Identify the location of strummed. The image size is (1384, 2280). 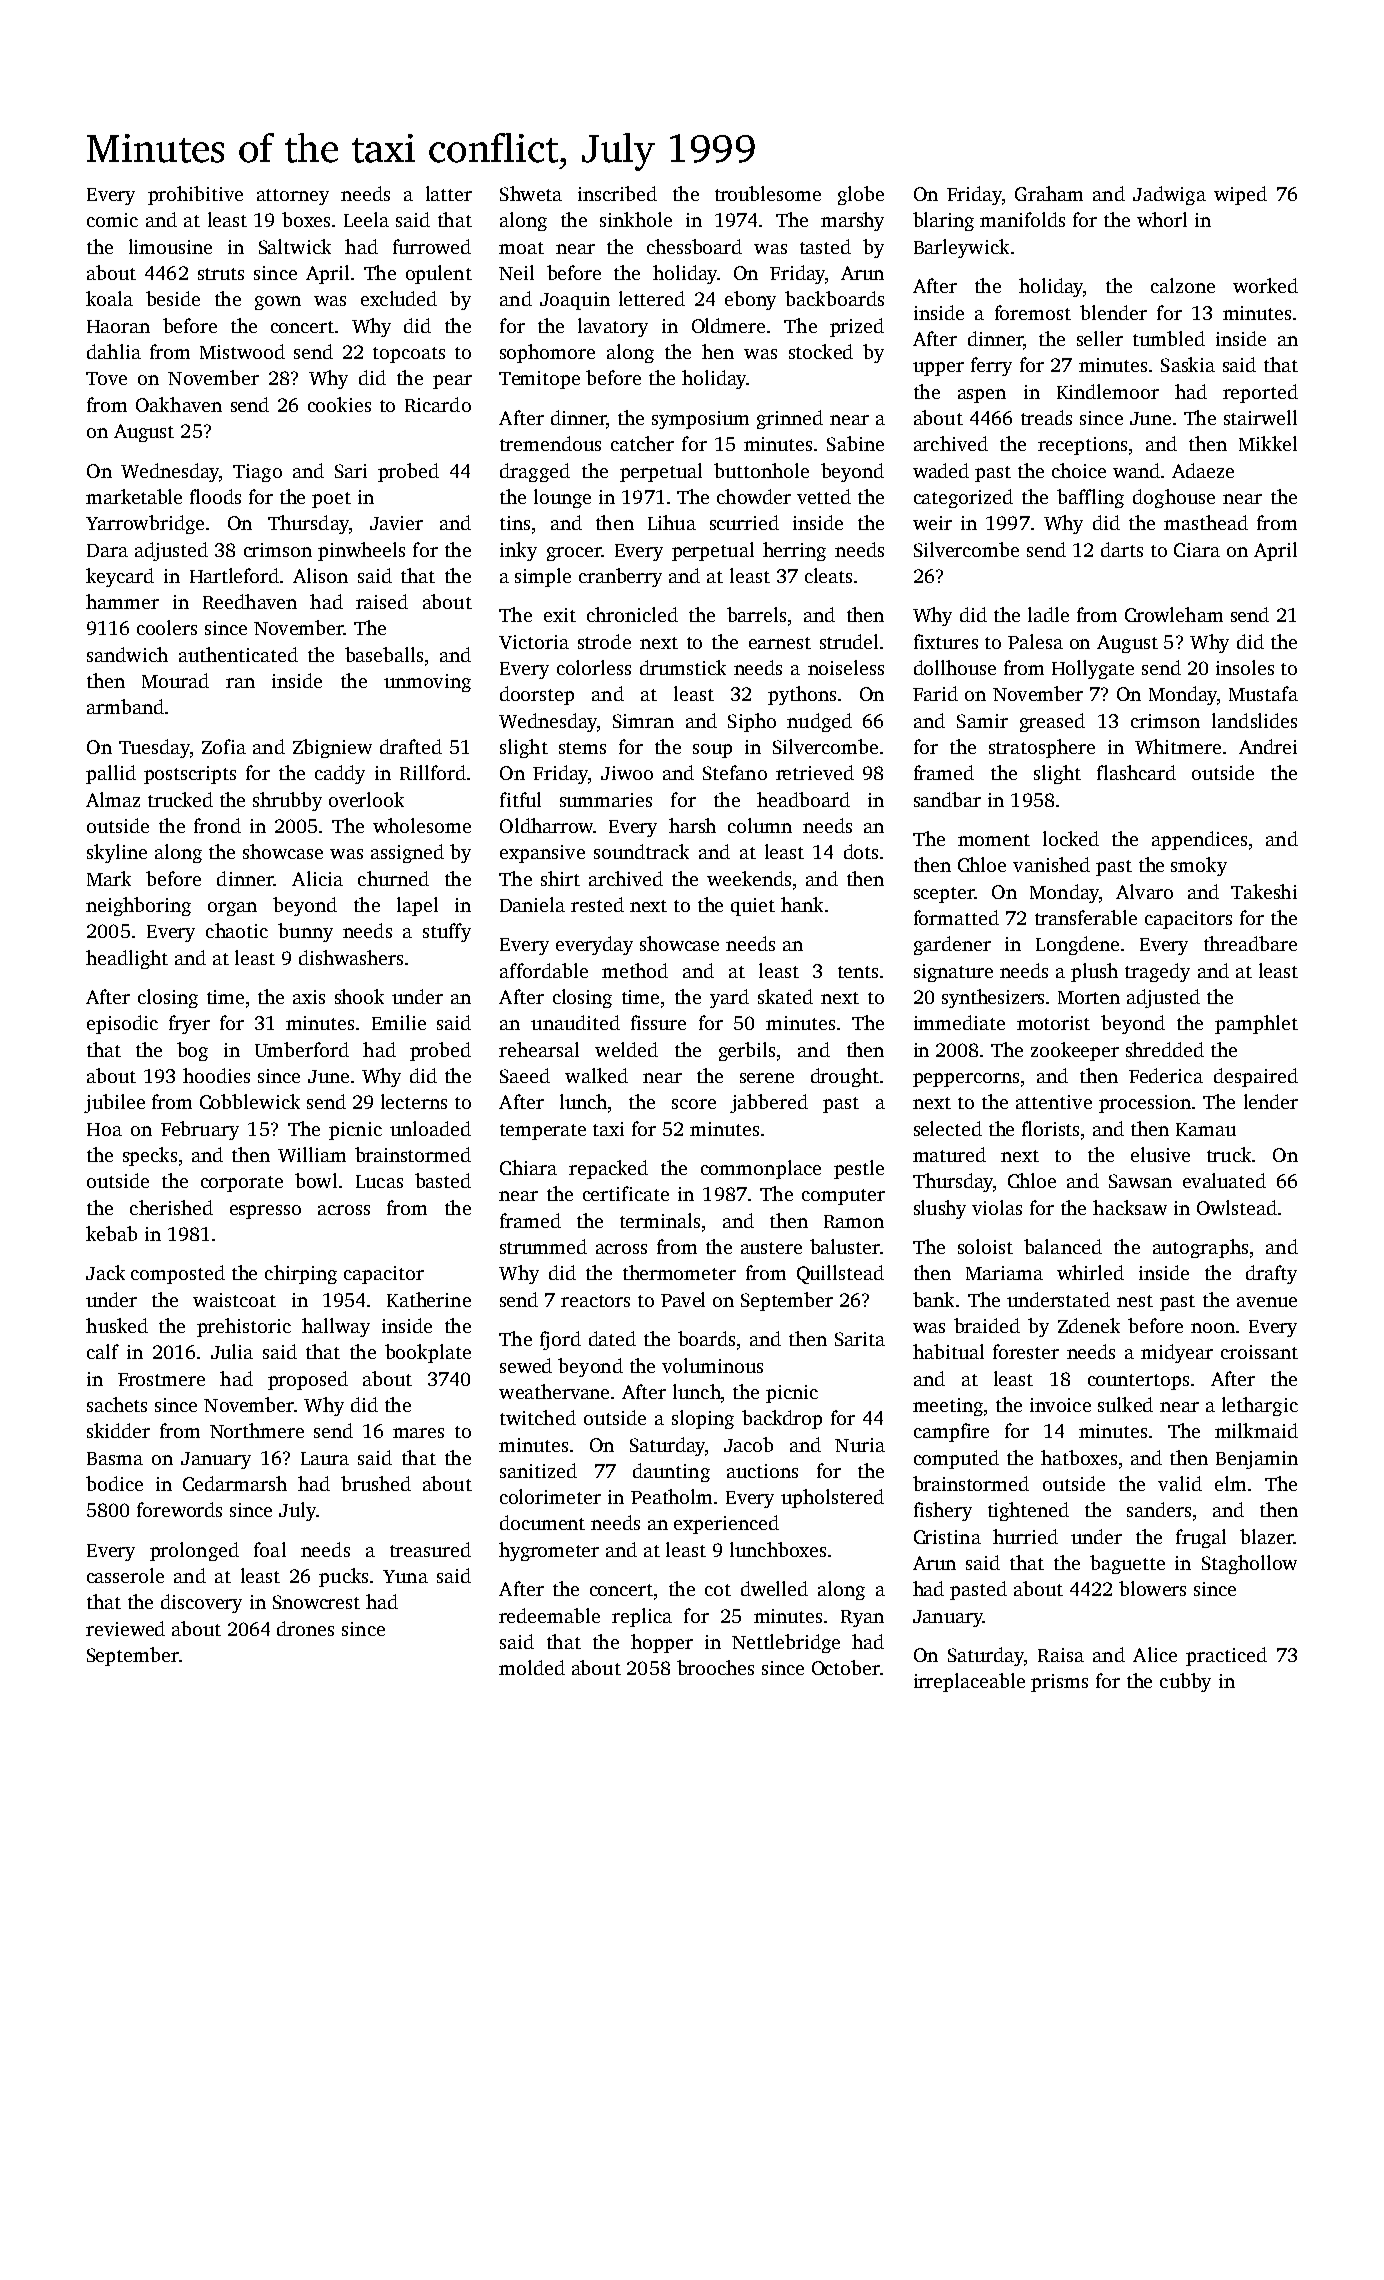
(543, 1246).
